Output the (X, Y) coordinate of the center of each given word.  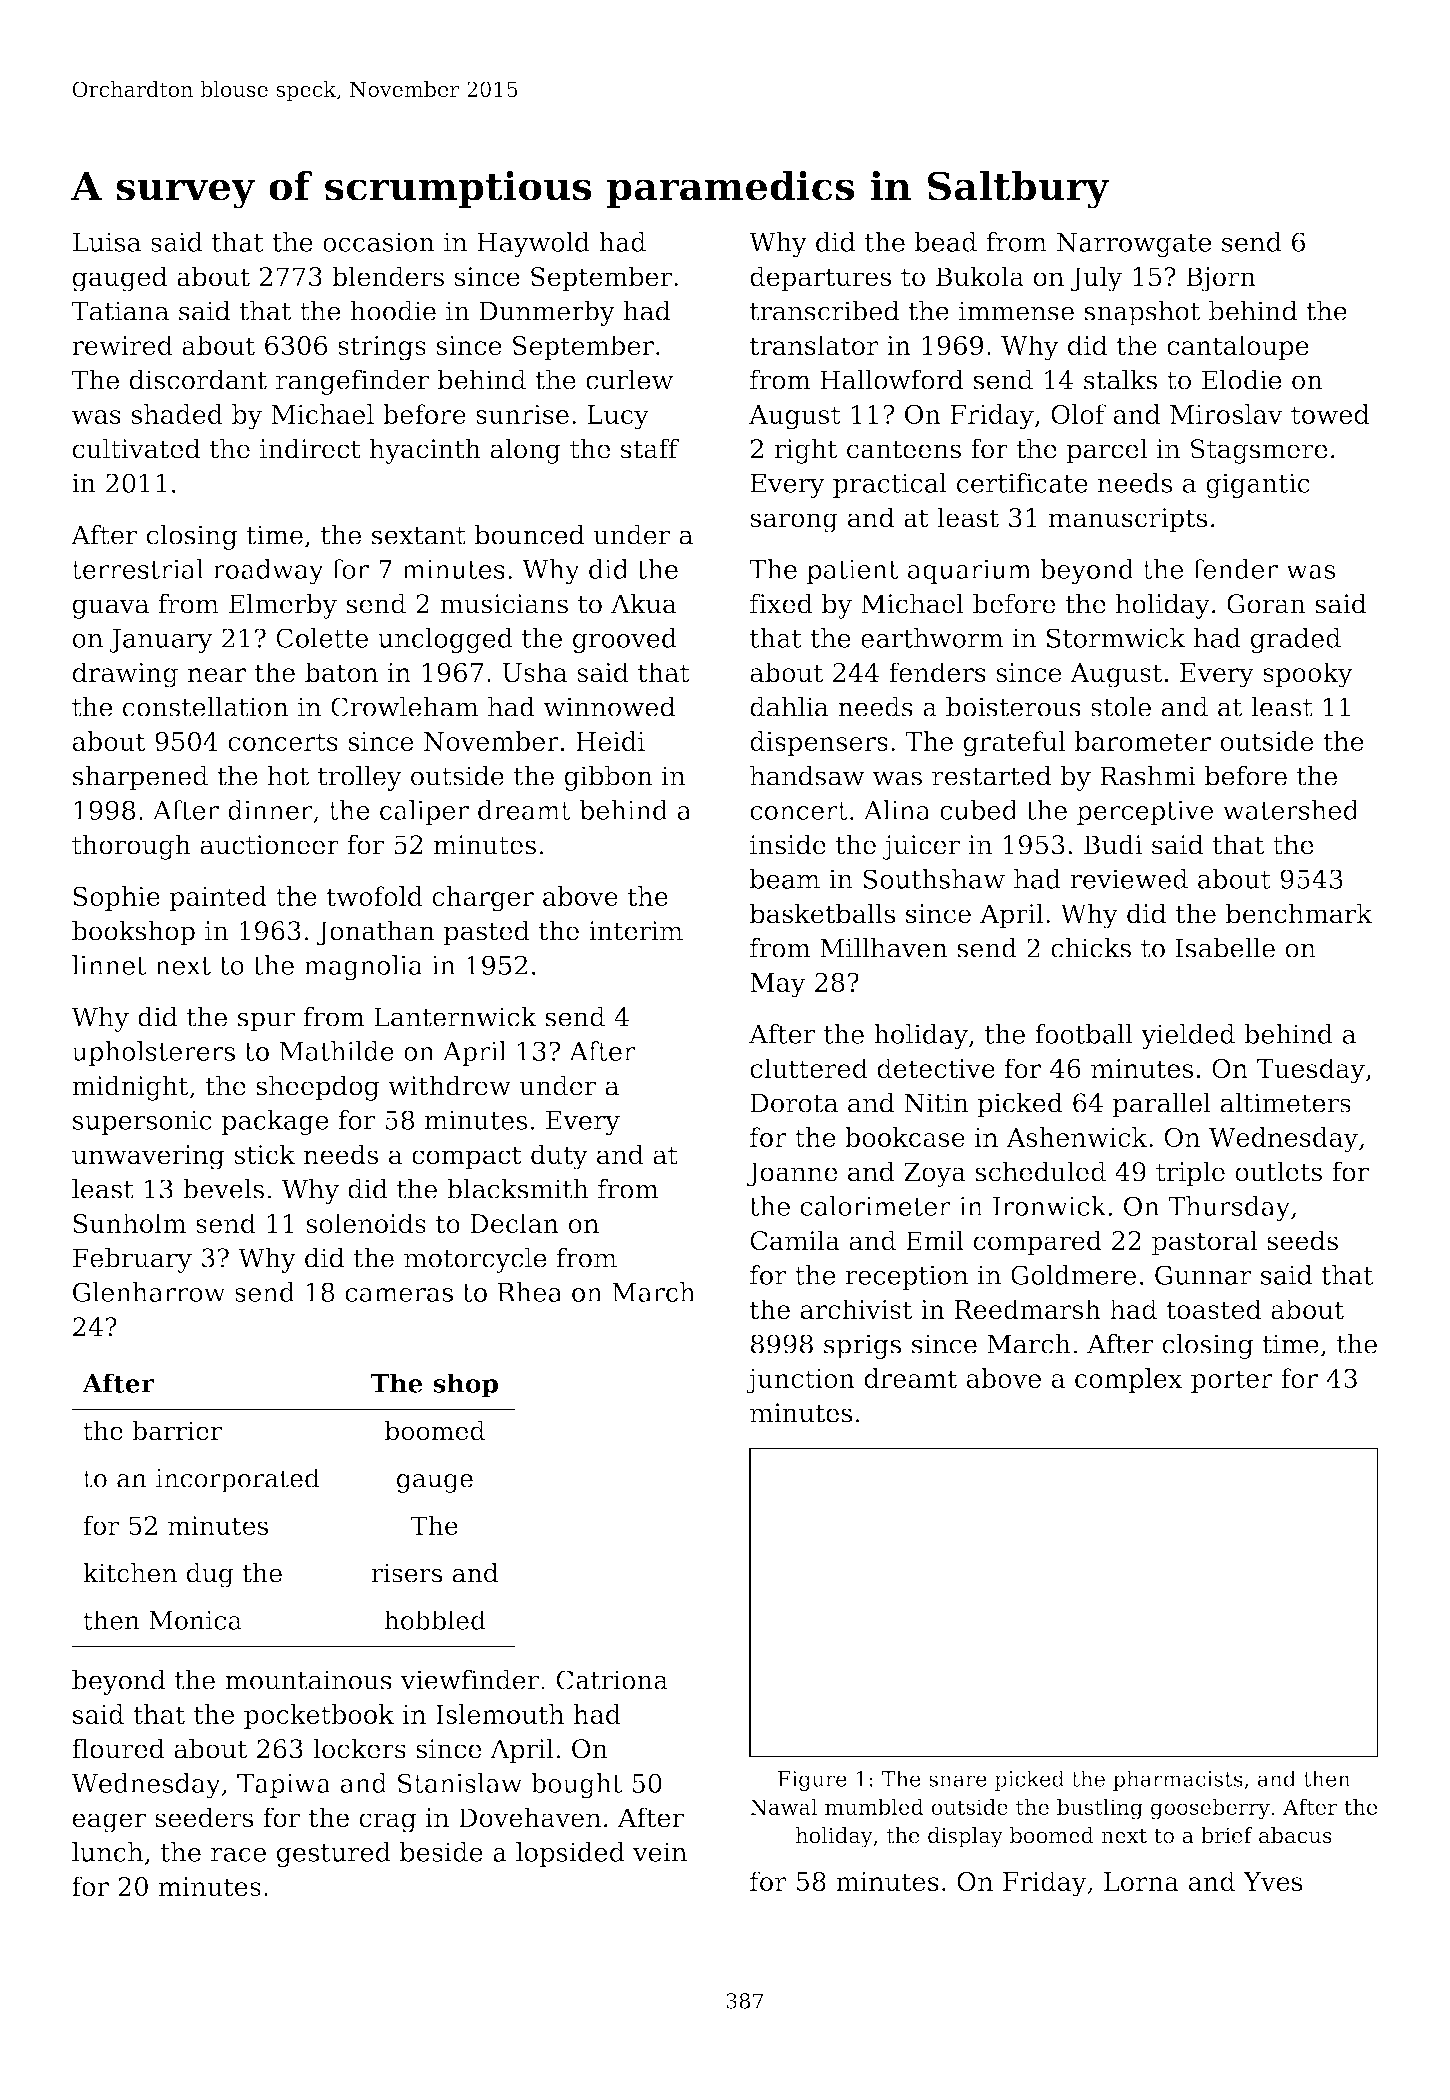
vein (660, 1852)
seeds (1302, 1240)
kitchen (130, 1573)
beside (441, 1852)
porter (1232, 1381)
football (1084, 1034)
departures (820, 279)
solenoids (366, 1223)
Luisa (107, 242)
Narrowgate (1134, 245)
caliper (424, 812)
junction (801, 1381)
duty (559, 1157)
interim (636, 931)
